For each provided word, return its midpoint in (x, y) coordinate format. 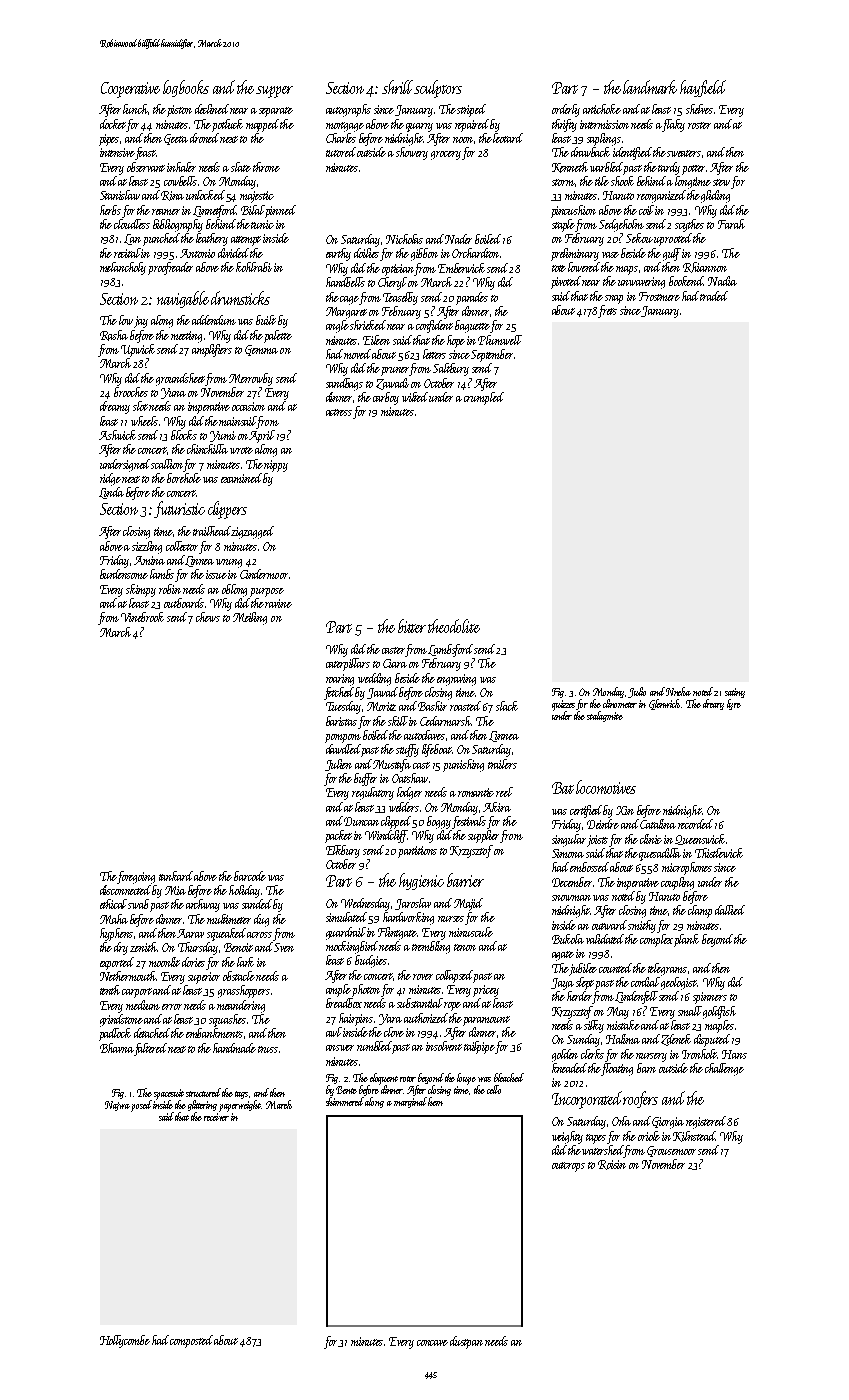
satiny (735, 693)
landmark (650, 87)
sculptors (438, 89)
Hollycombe (125, 1341)
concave (432, 1343)
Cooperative (130, 90)
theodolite (454, 626)
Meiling (250, 618)
